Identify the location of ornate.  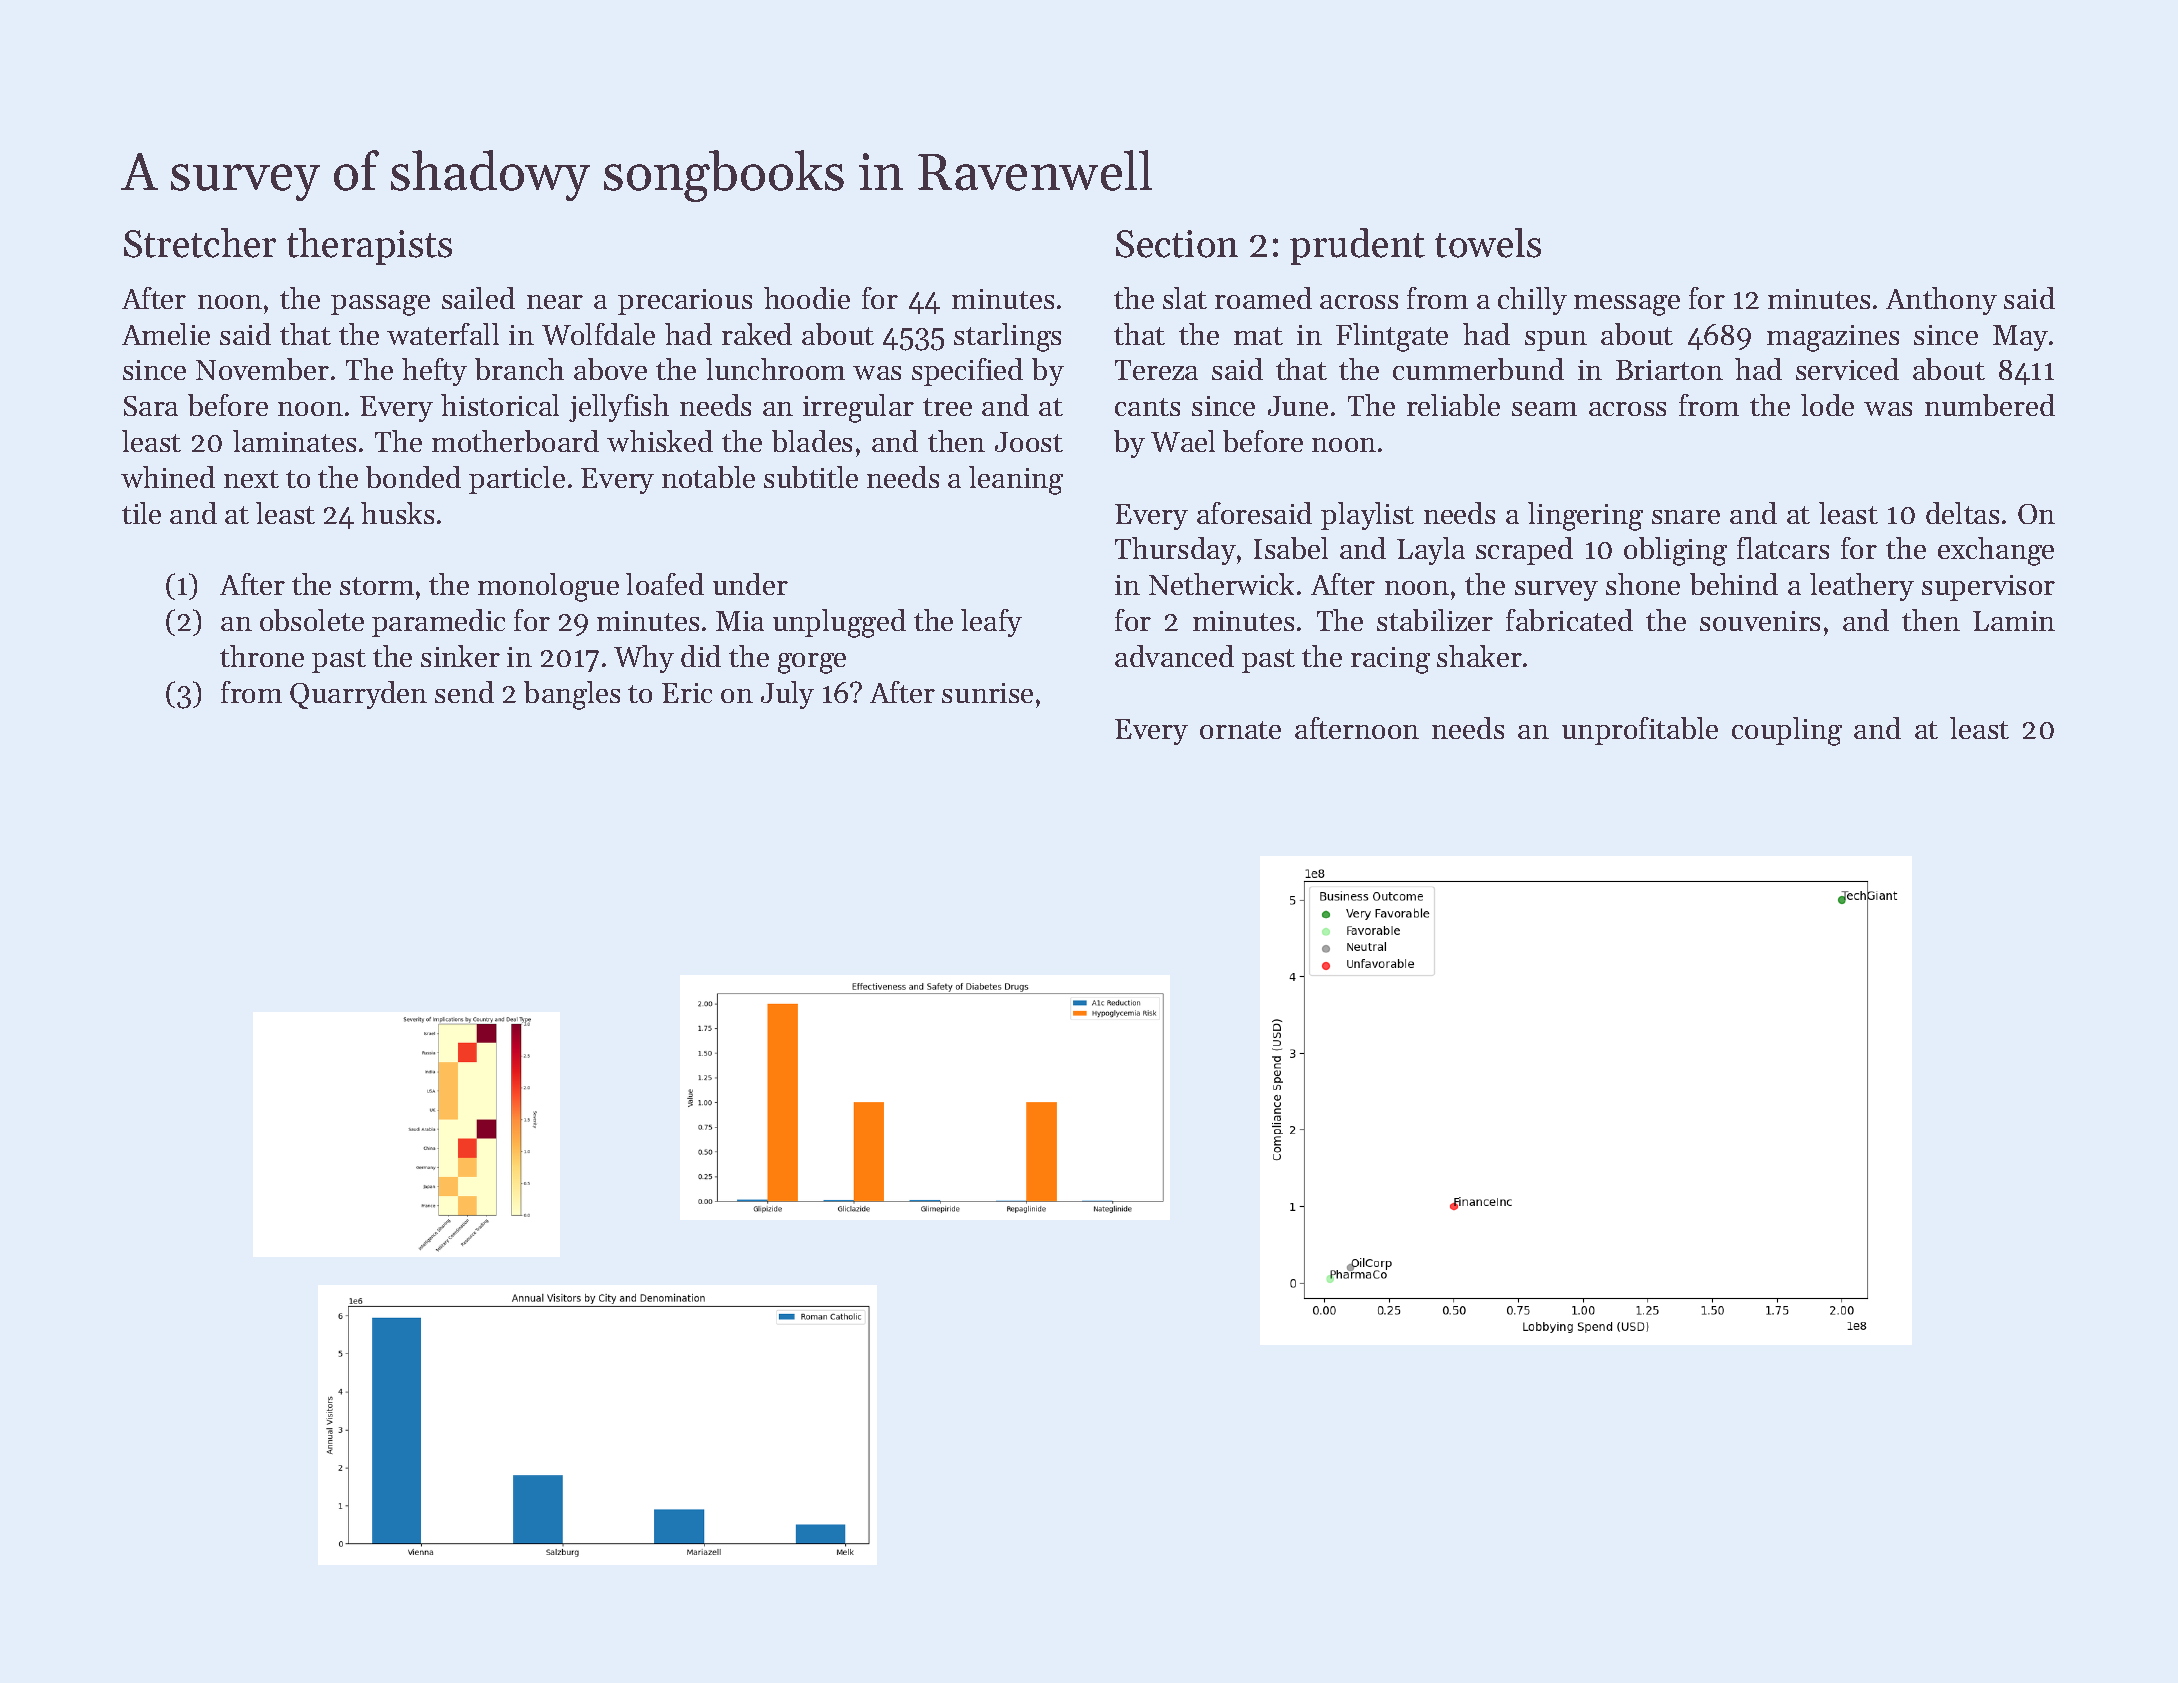
(1240, 730).
